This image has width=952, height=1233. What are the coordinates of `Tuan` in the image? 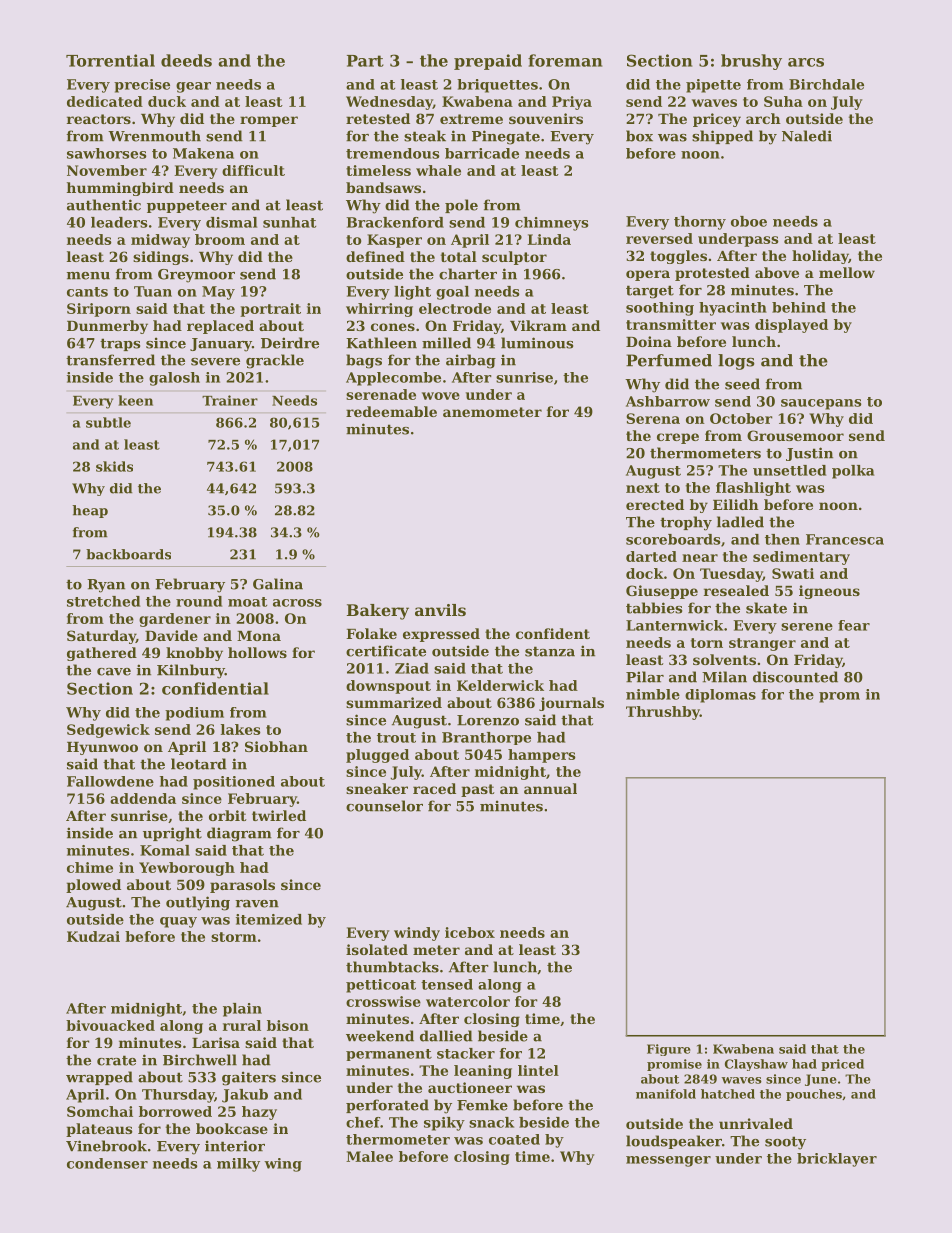 It's located at (153, 291).
